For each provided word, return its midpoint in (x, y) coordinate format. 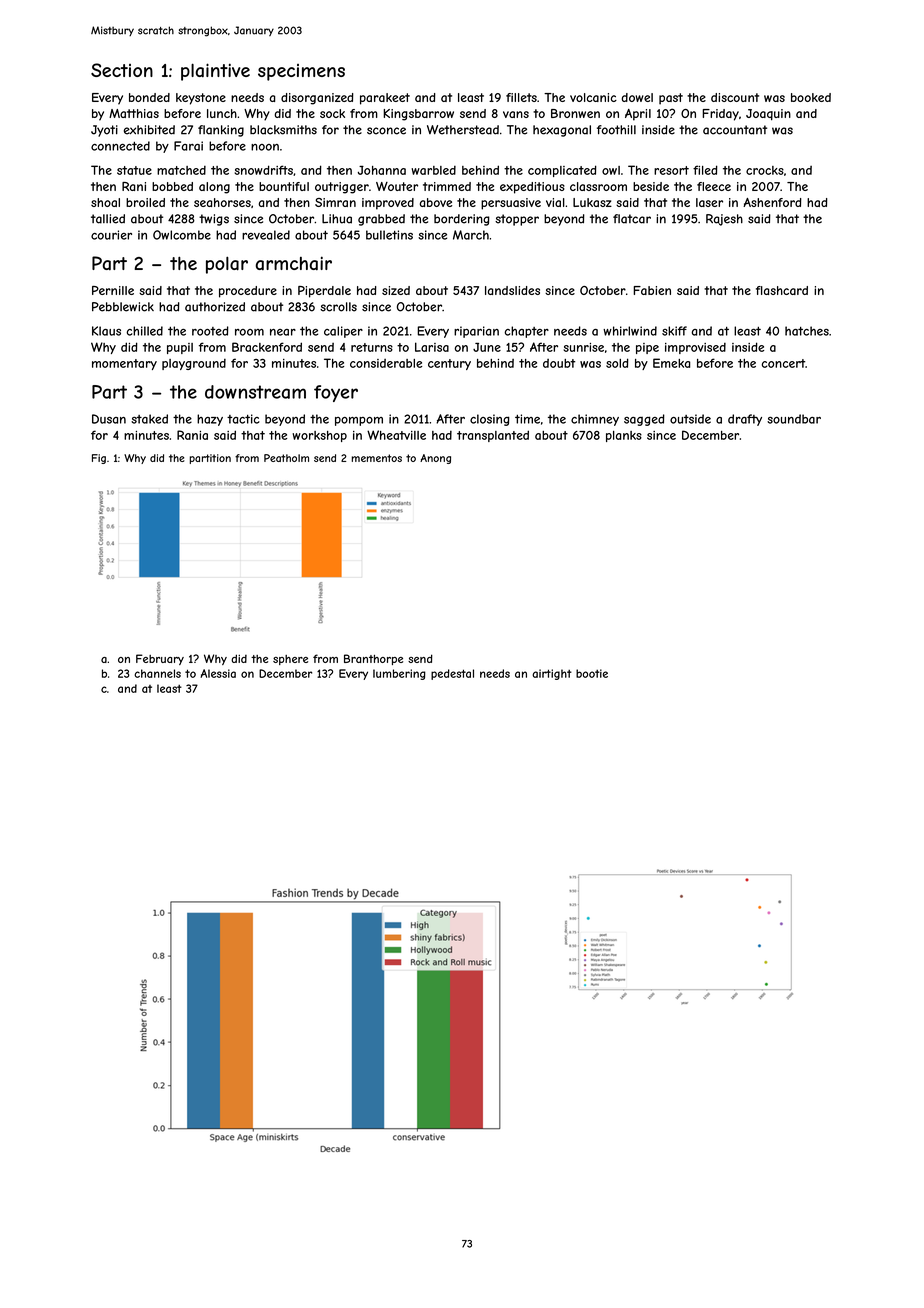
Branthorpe (373, 659)
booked (811, 97)
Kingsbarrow (418, 115)
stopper (517, 220)
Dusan (109, 419)
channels (157, 673)
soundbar (794, 419)
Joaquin (768, 115)
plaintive (215, 72)
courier (111, 235)
